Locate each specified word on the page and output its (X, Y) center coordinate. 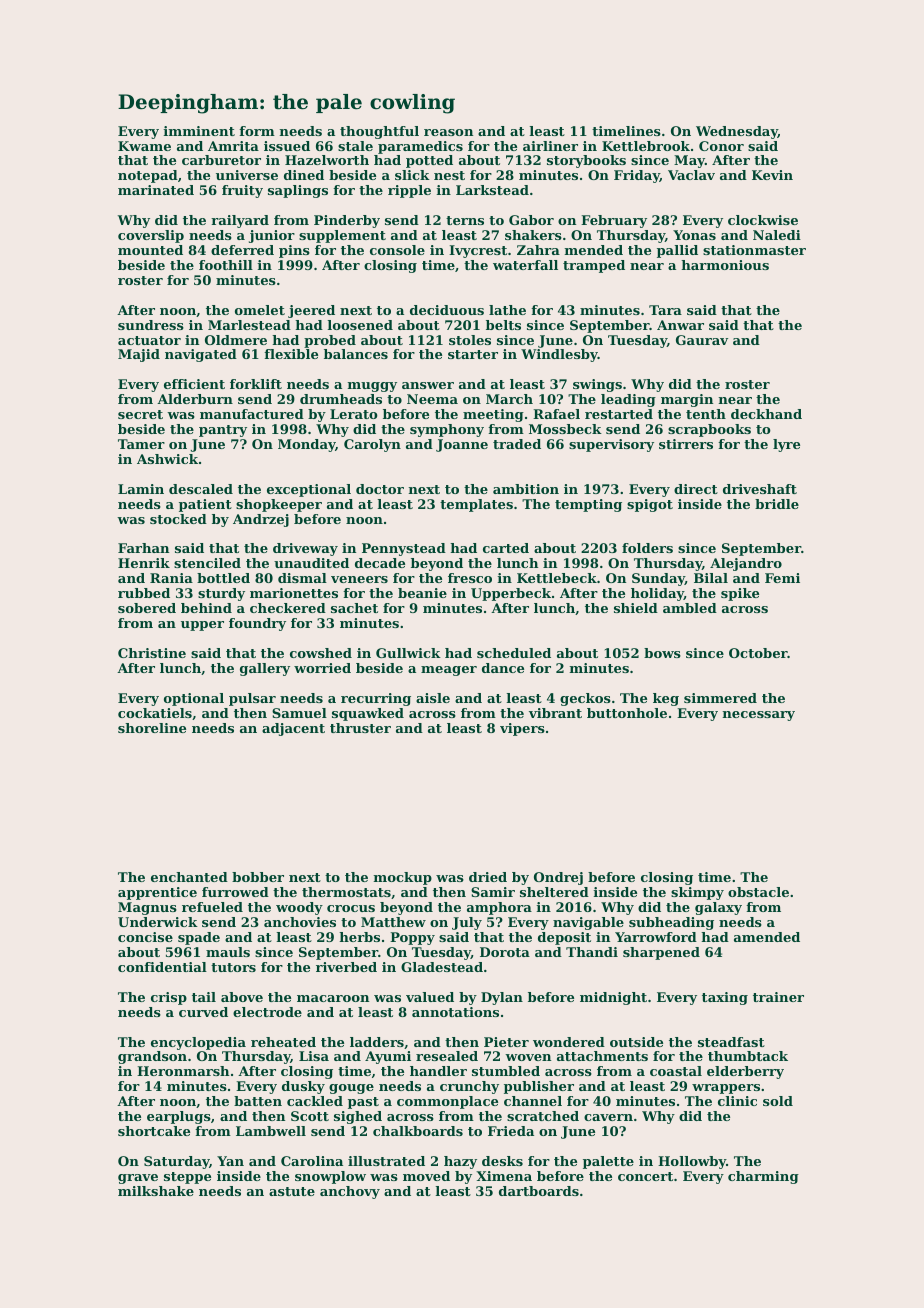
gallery (265, 669)
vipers (522, 729)
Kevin (772, 175)
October (758, 653)
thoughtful (379, 132)
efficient (194, 384)
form (257, 131)
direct (696, 489)
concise (145, 937)
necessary (759, 716)
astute (292, 1191)
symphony (447, 430)
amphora (499, 908)
